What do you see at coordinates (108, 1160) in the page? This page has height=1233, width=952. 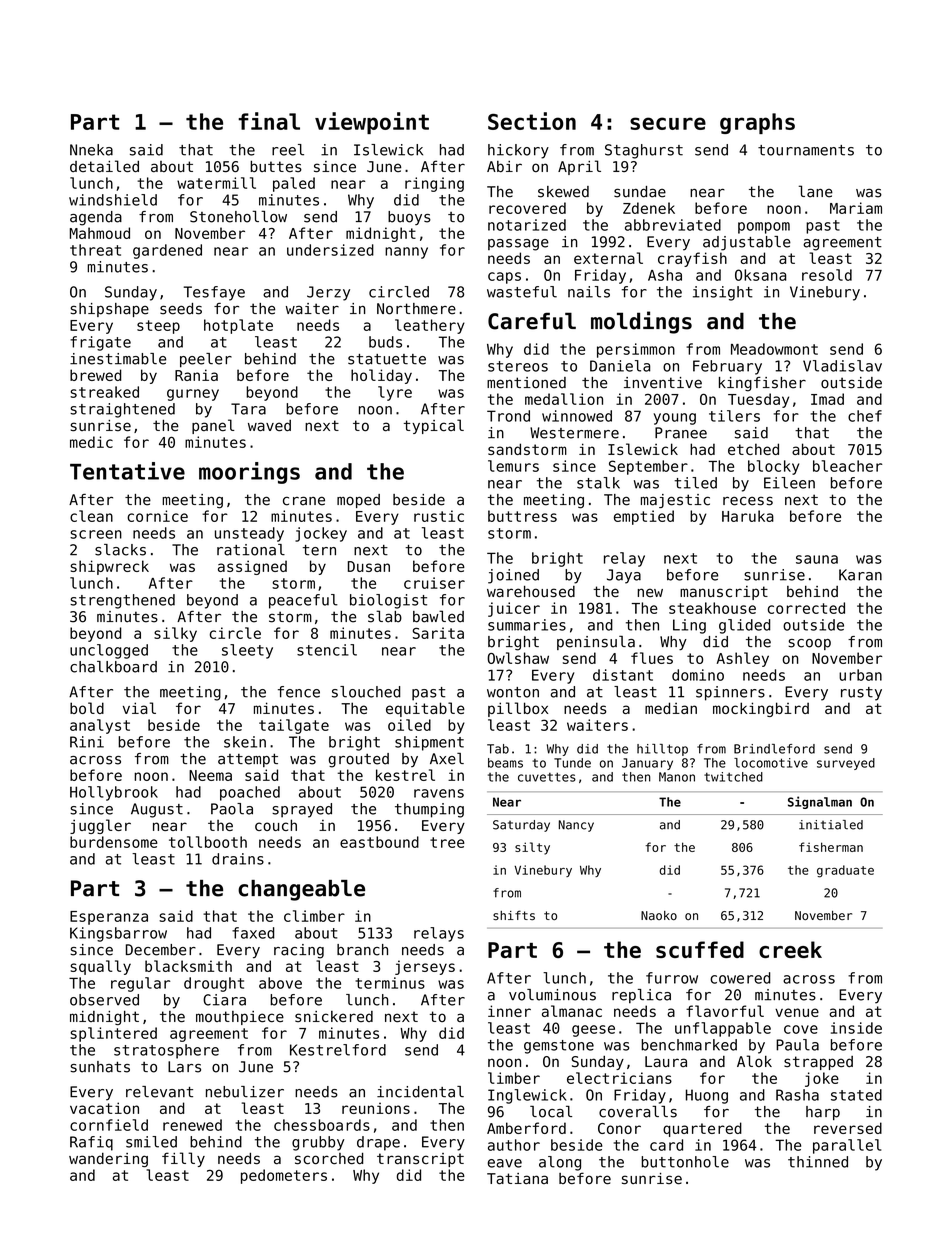 I see `wandering` at bounding box center [108, 1160].
